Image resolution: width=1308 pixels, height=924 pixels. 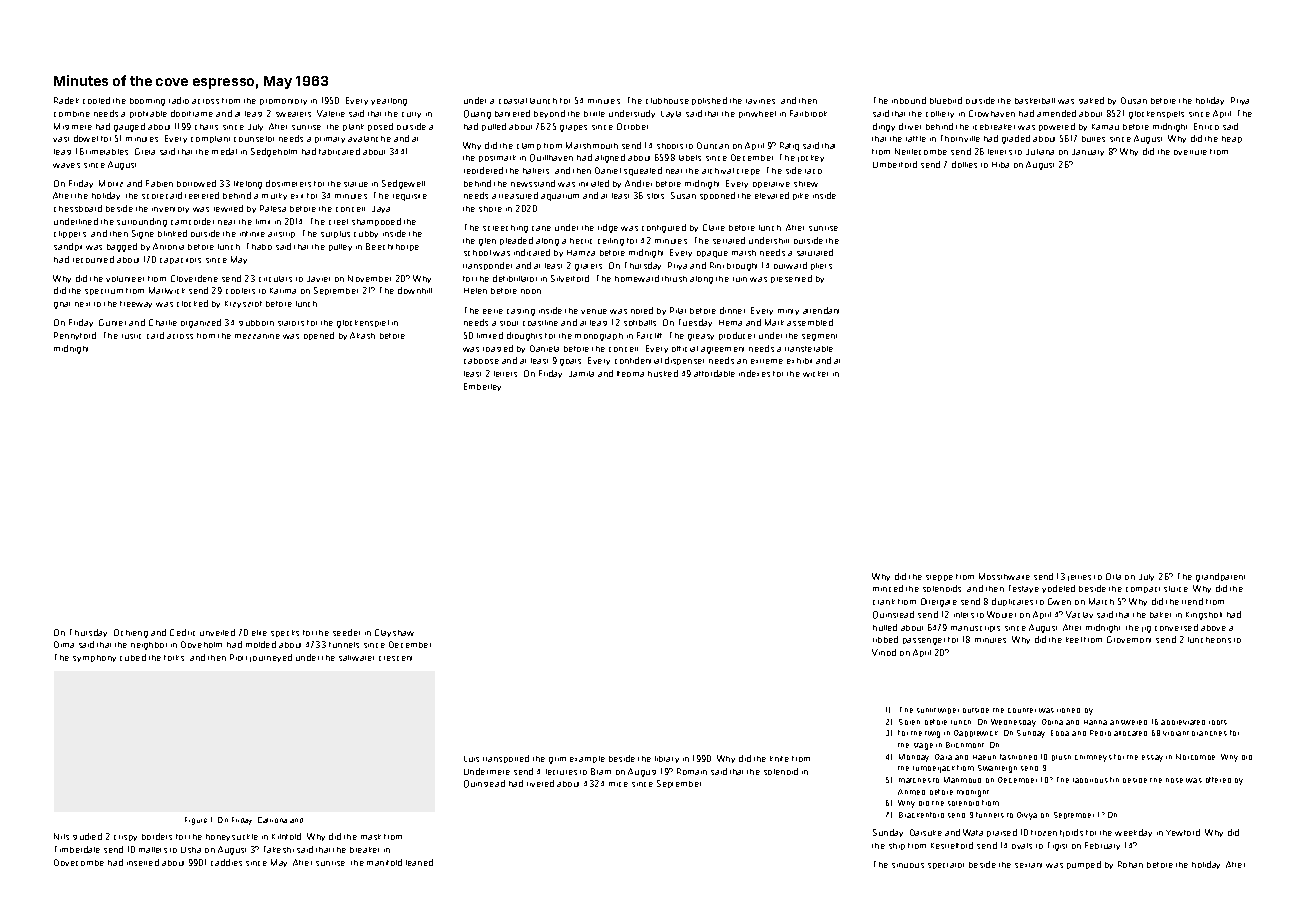 What do you see at coordinates (66, 165) in the screenshot?
I see `waves` at bounding box center [66, 165].
